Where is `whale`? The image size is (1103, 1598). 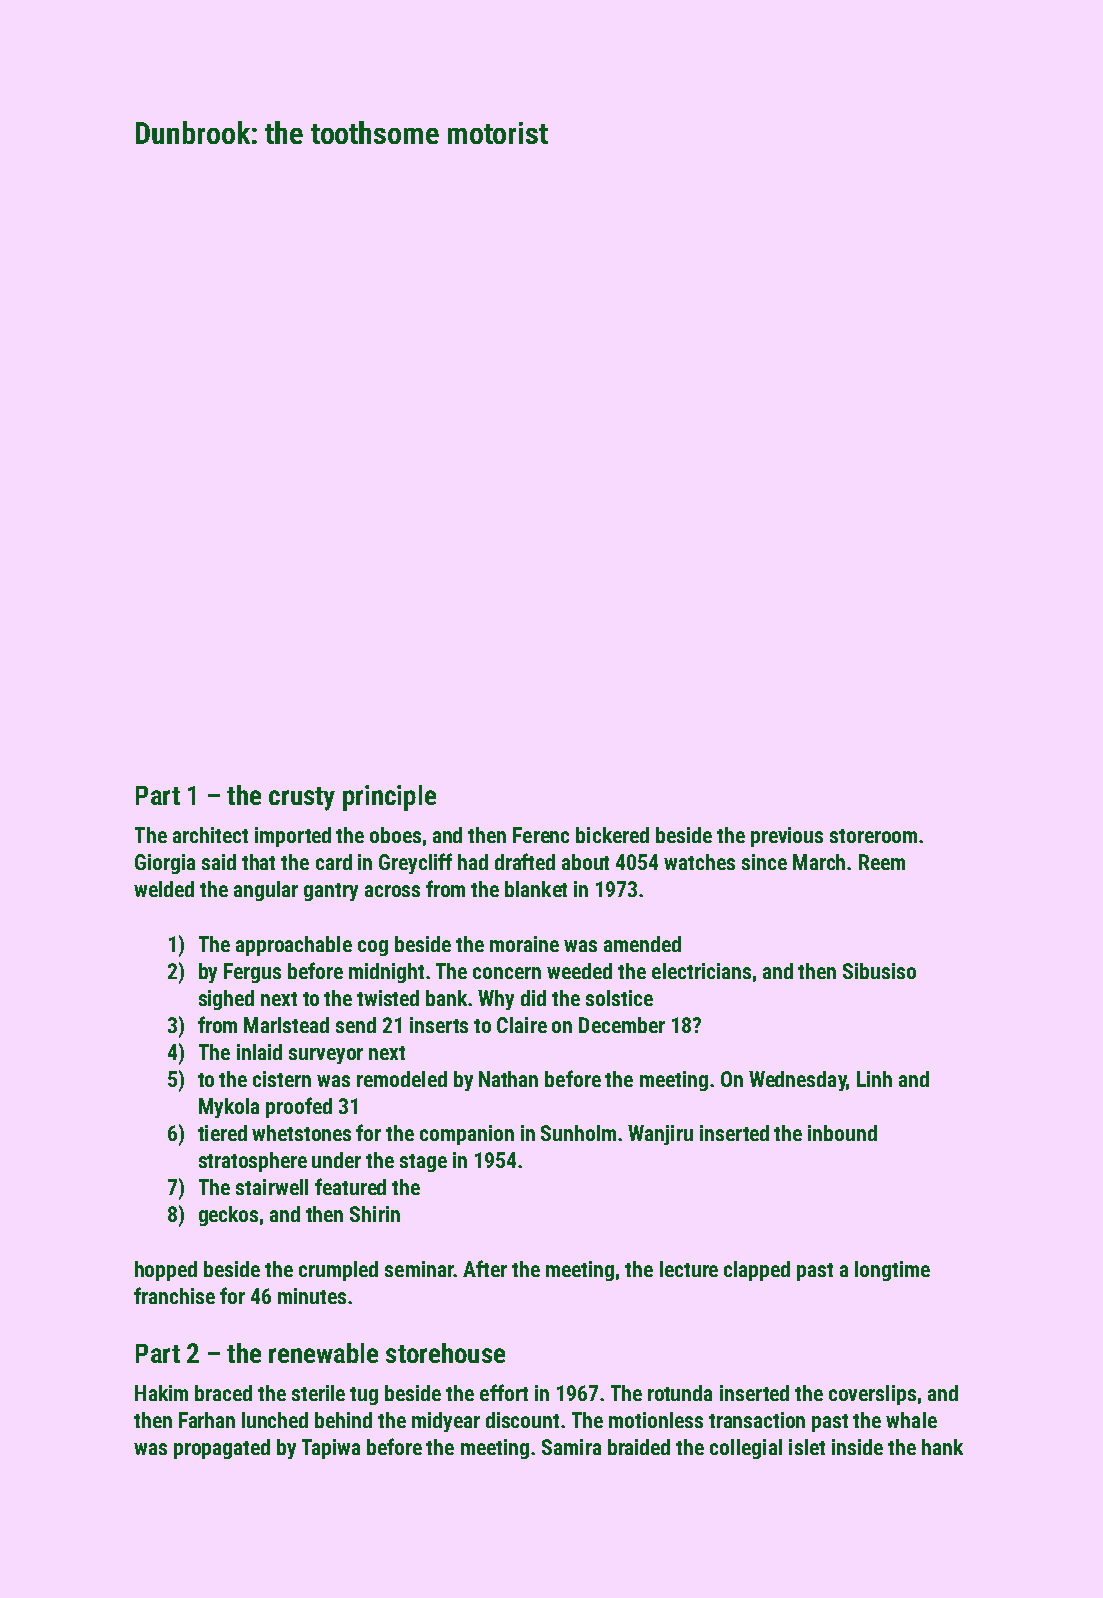 whale is located at coordinates (911, 1420).
